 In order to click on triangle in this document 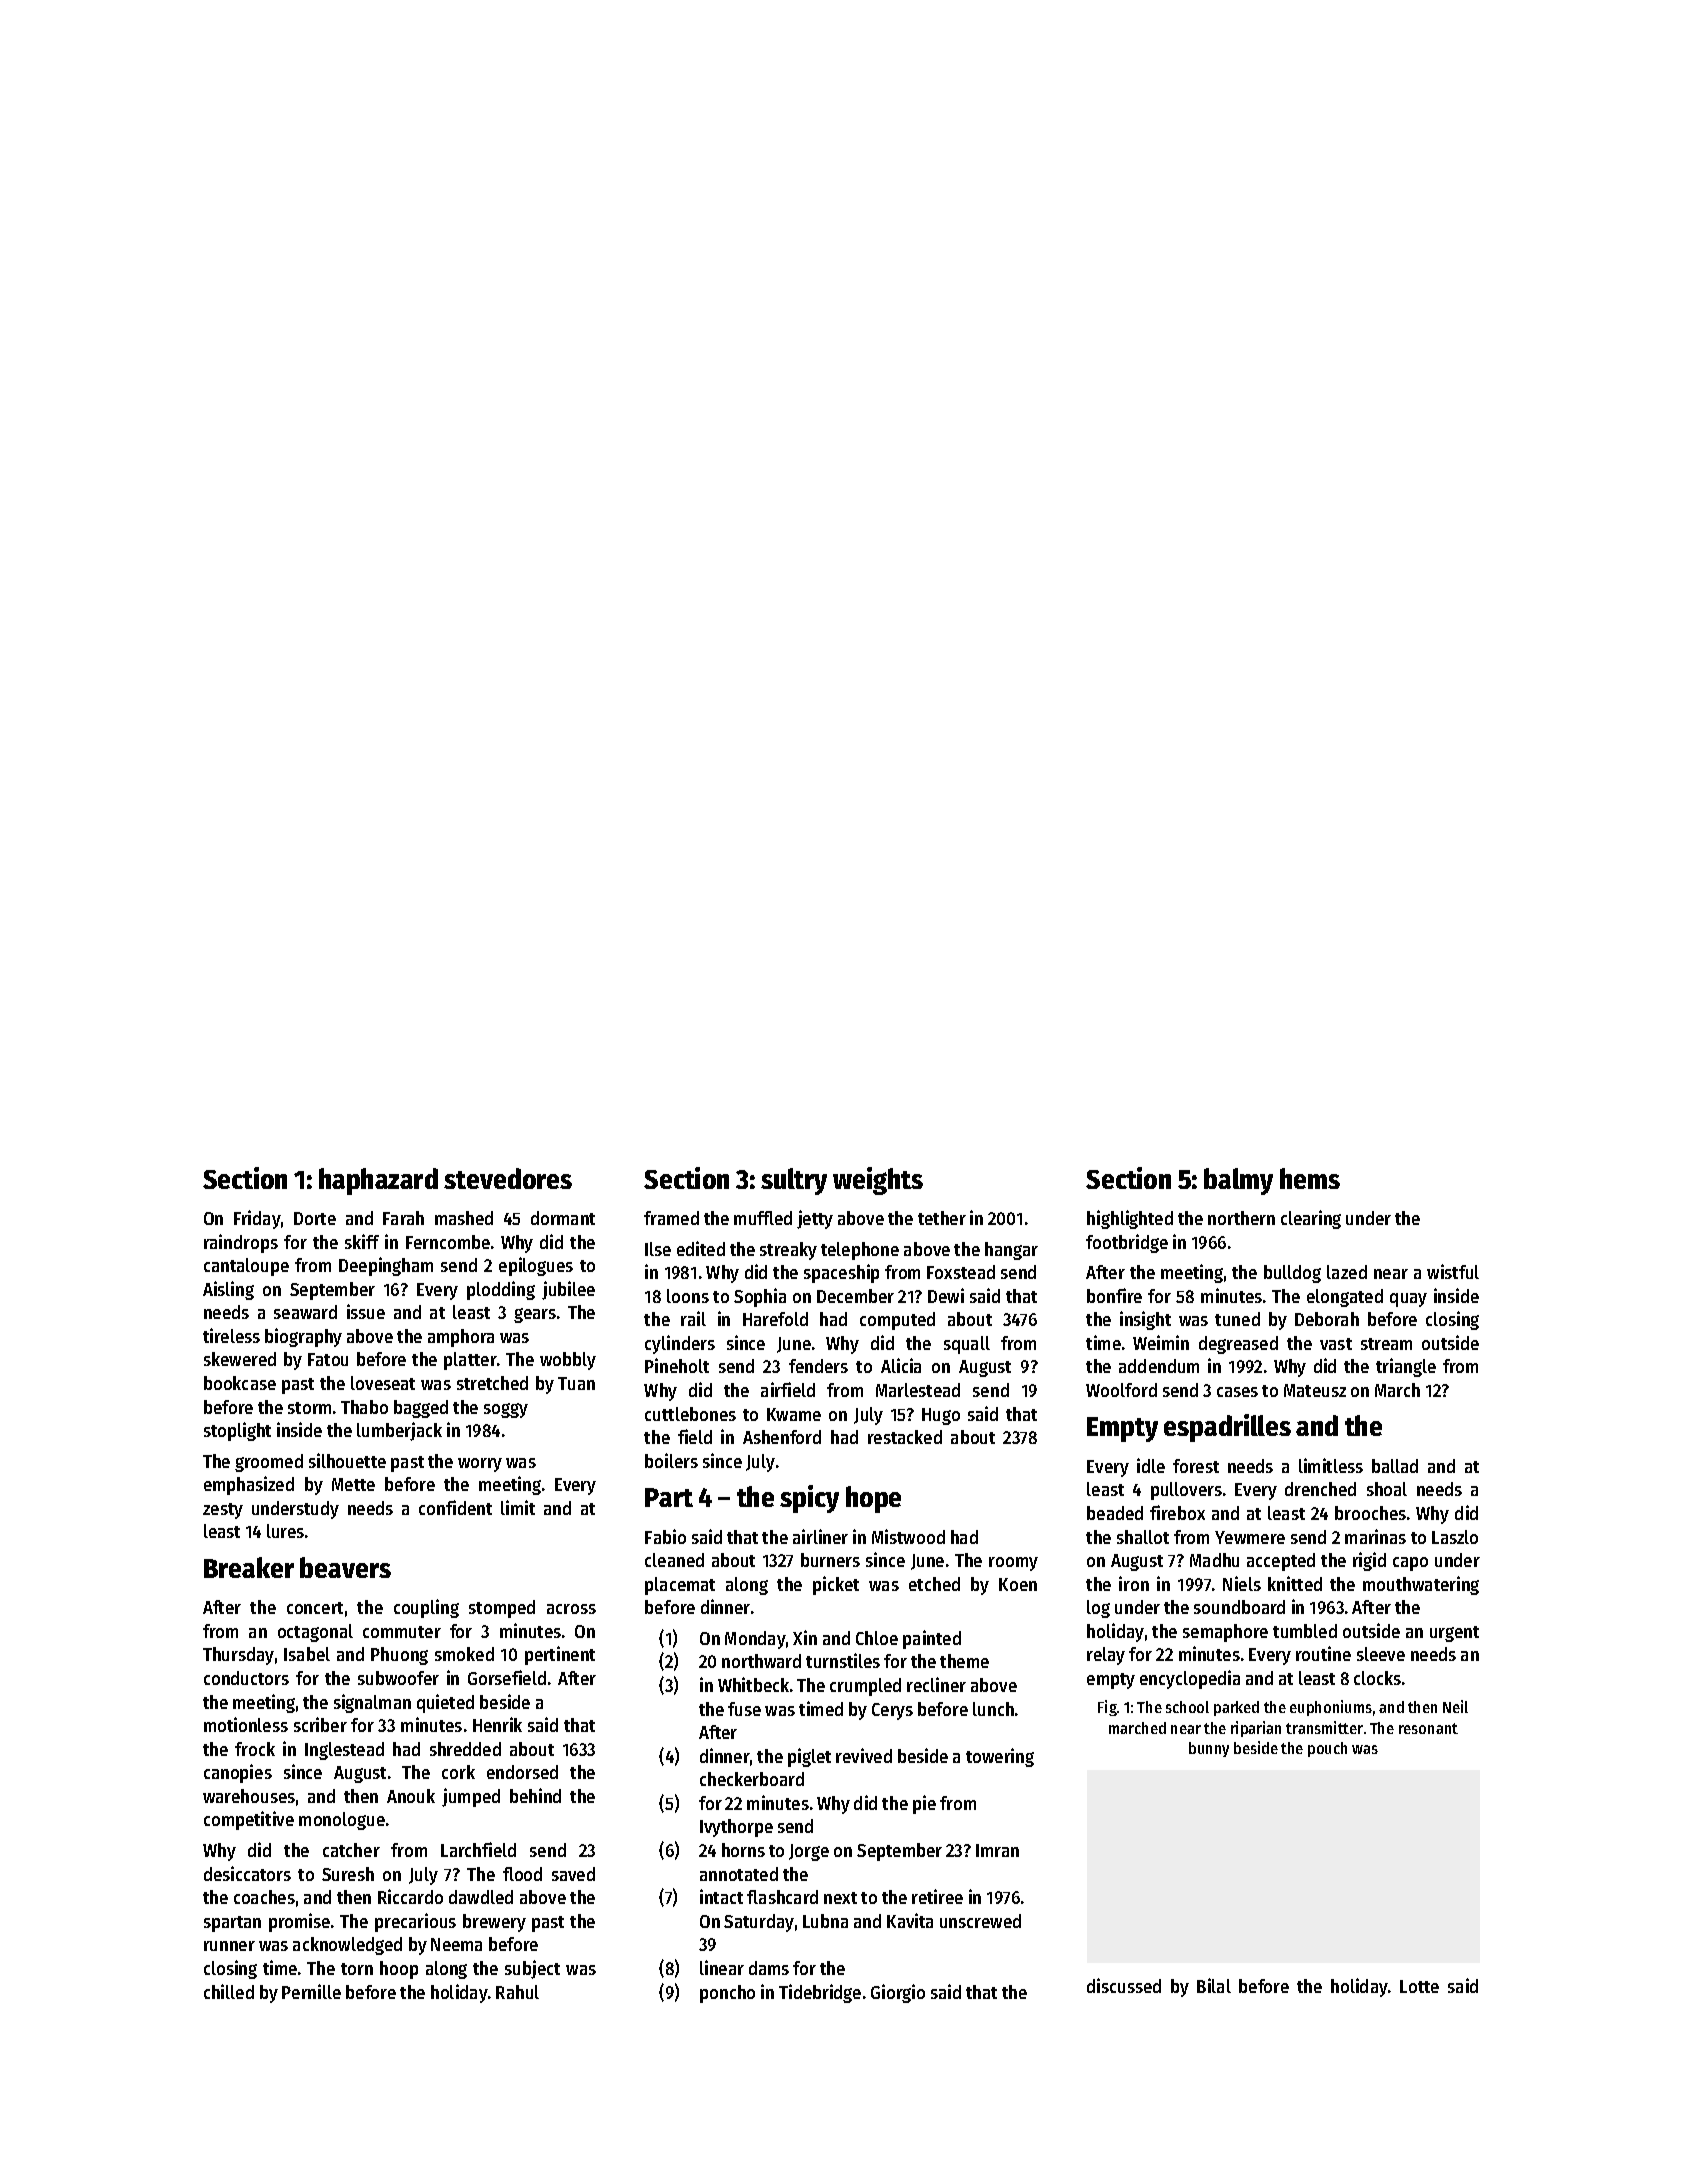, I will do `click(1406, 1367)`.
